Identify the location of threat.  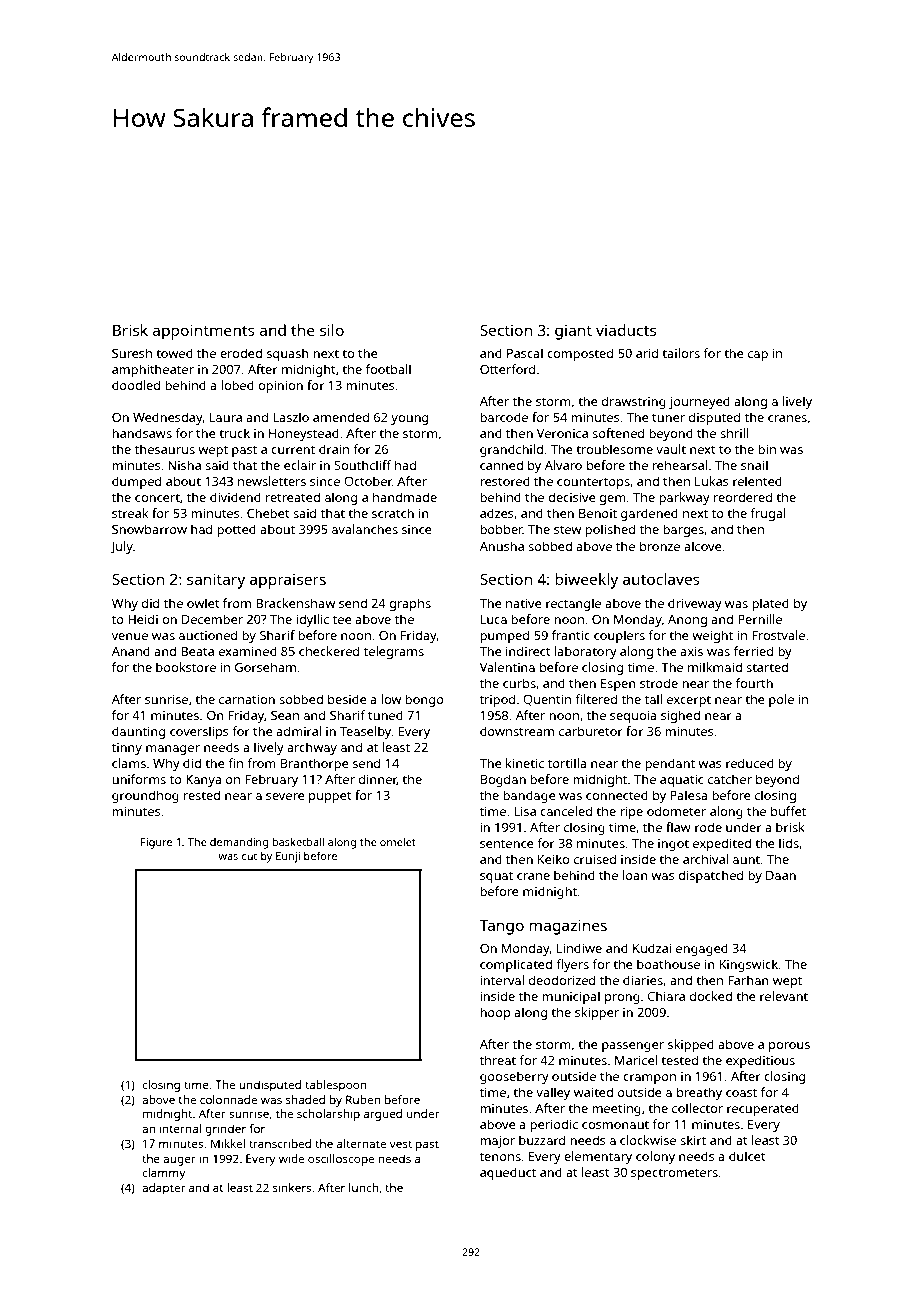
(498, 1060).
